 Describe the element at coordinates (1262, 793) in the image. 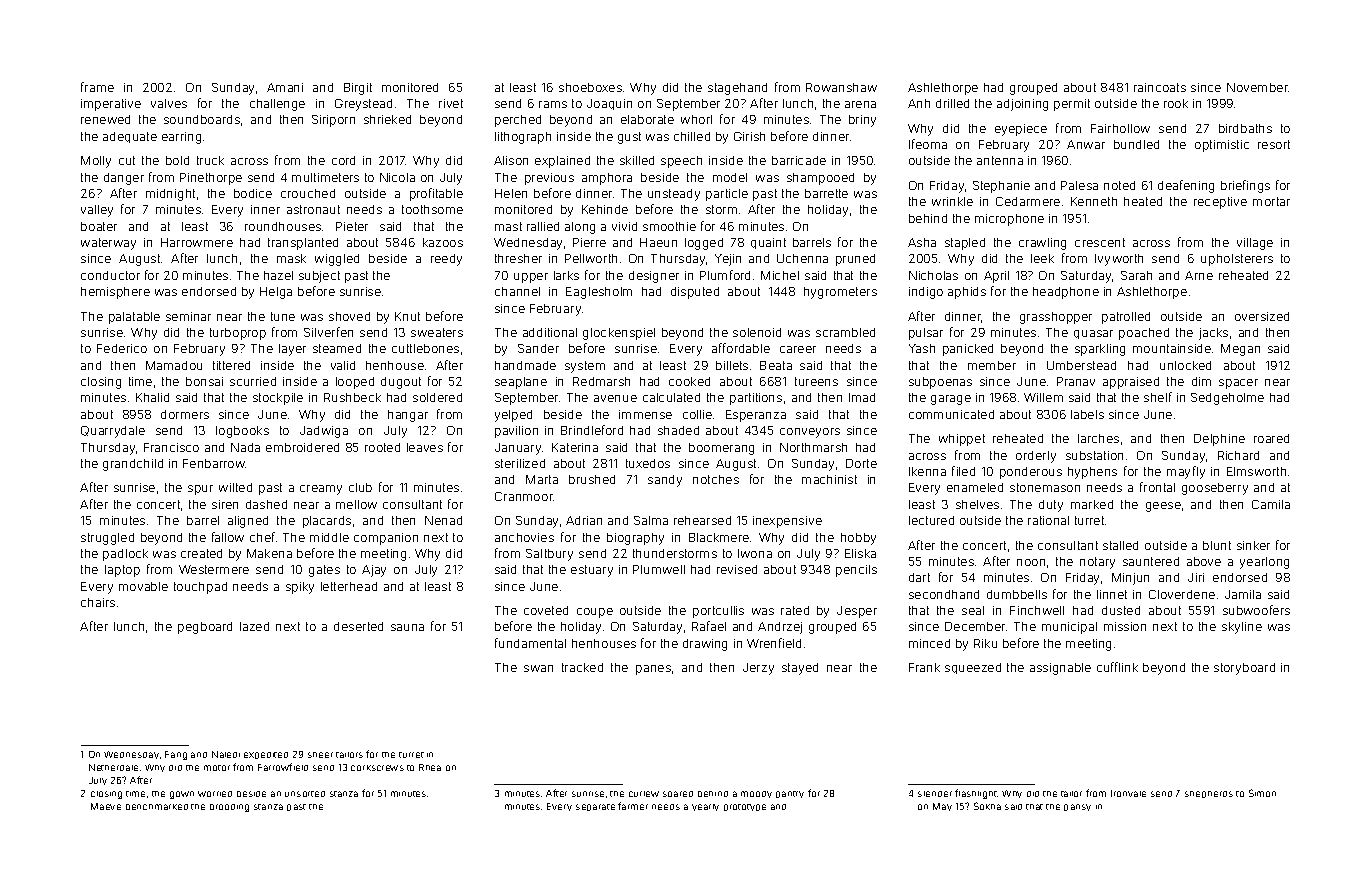

I see `Simon` at that location.
